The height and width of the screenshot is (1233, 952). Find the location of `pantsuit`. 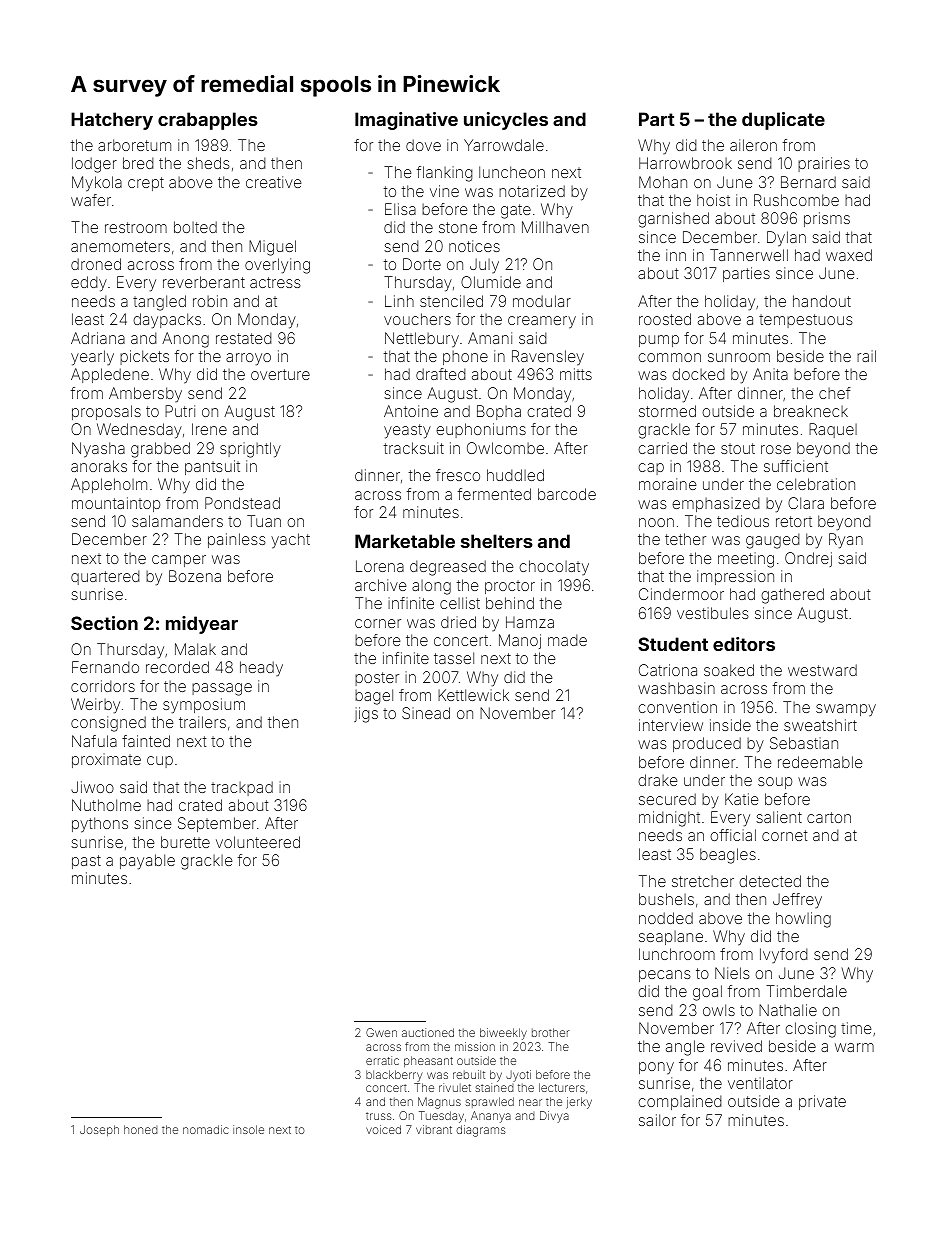

pantsuit is located at coordinates (212, 467).
